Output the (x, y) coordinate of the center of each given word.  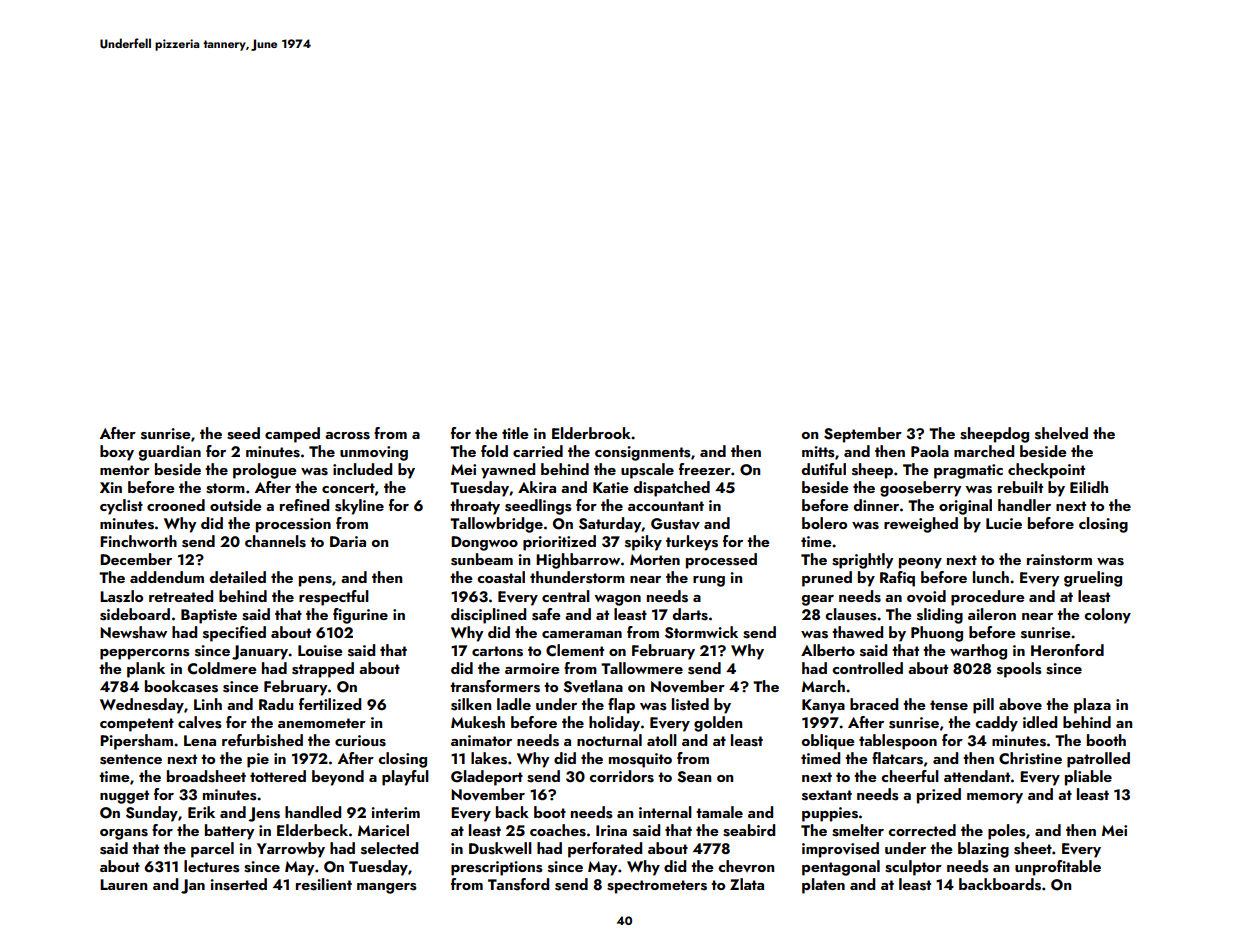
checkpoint (1046, 471)
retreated (181, 596)
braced (874, 704)
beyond (338, 778)
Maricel (383, 830)
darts (690, 614)
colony (1107, 616)
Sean (694, 777)
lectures (212, 866)
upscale (647, 471)
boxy (117, 453)
